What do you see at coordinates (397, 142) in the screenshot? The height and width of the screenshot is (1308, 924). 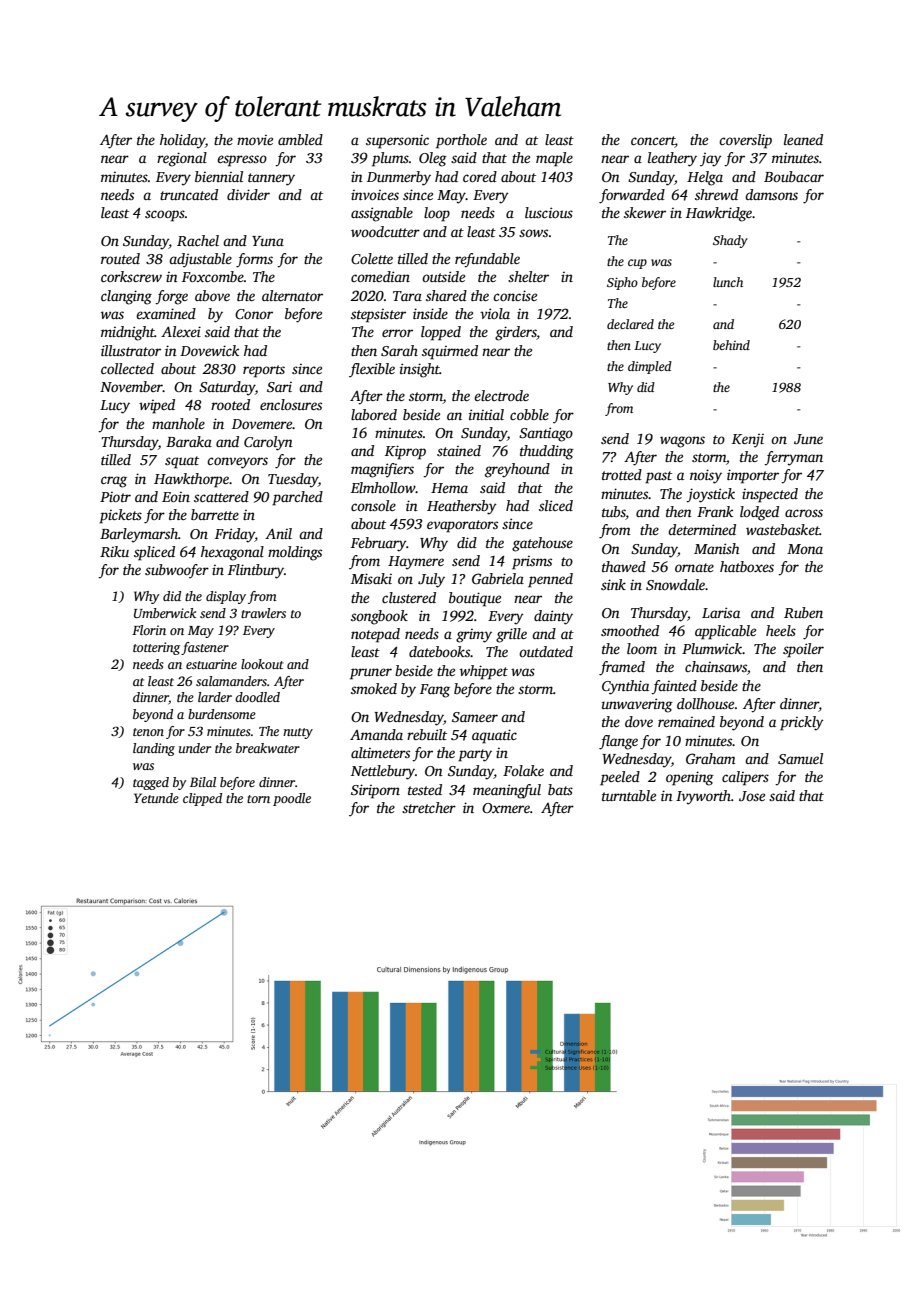 I see `supersonic` at bounding box center [397, 142].
